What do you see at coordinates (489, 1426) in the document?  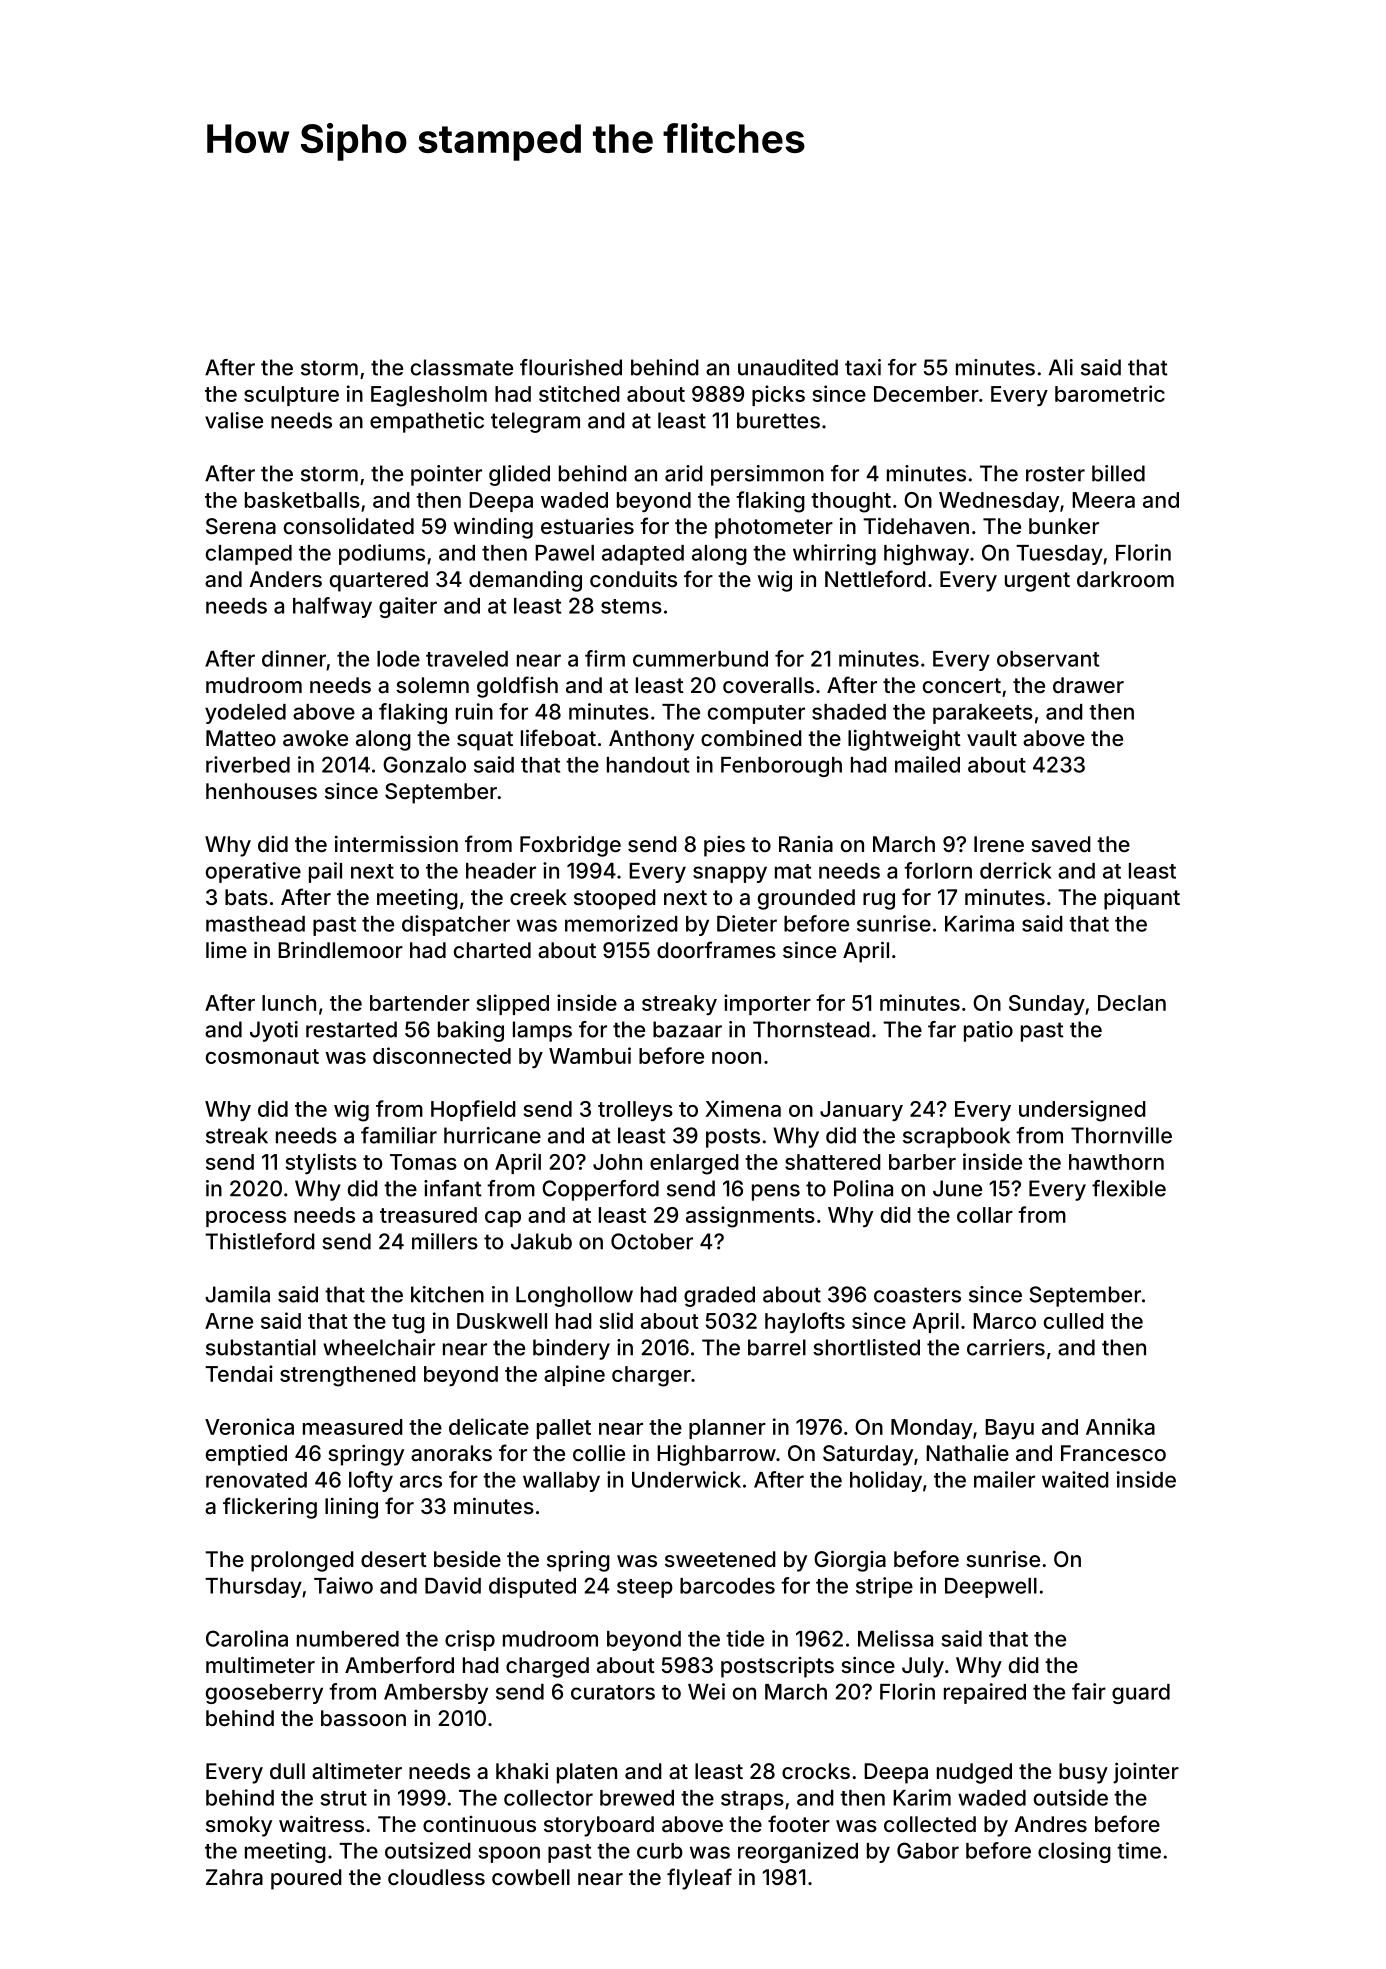 I see `delicate` at bounding box center [489, 1426].
